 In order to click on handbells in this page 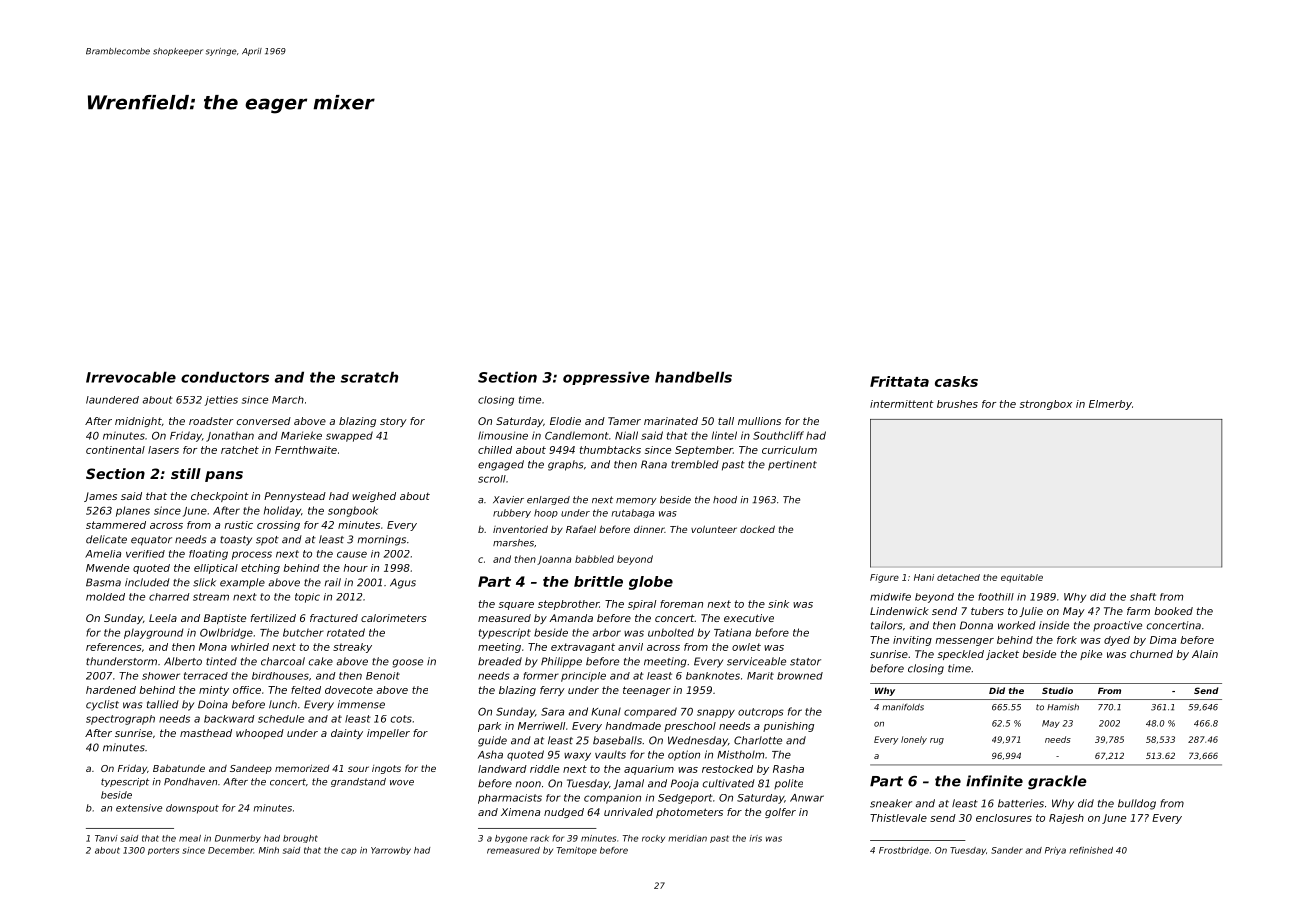, I will do `click(693, 377)`.
